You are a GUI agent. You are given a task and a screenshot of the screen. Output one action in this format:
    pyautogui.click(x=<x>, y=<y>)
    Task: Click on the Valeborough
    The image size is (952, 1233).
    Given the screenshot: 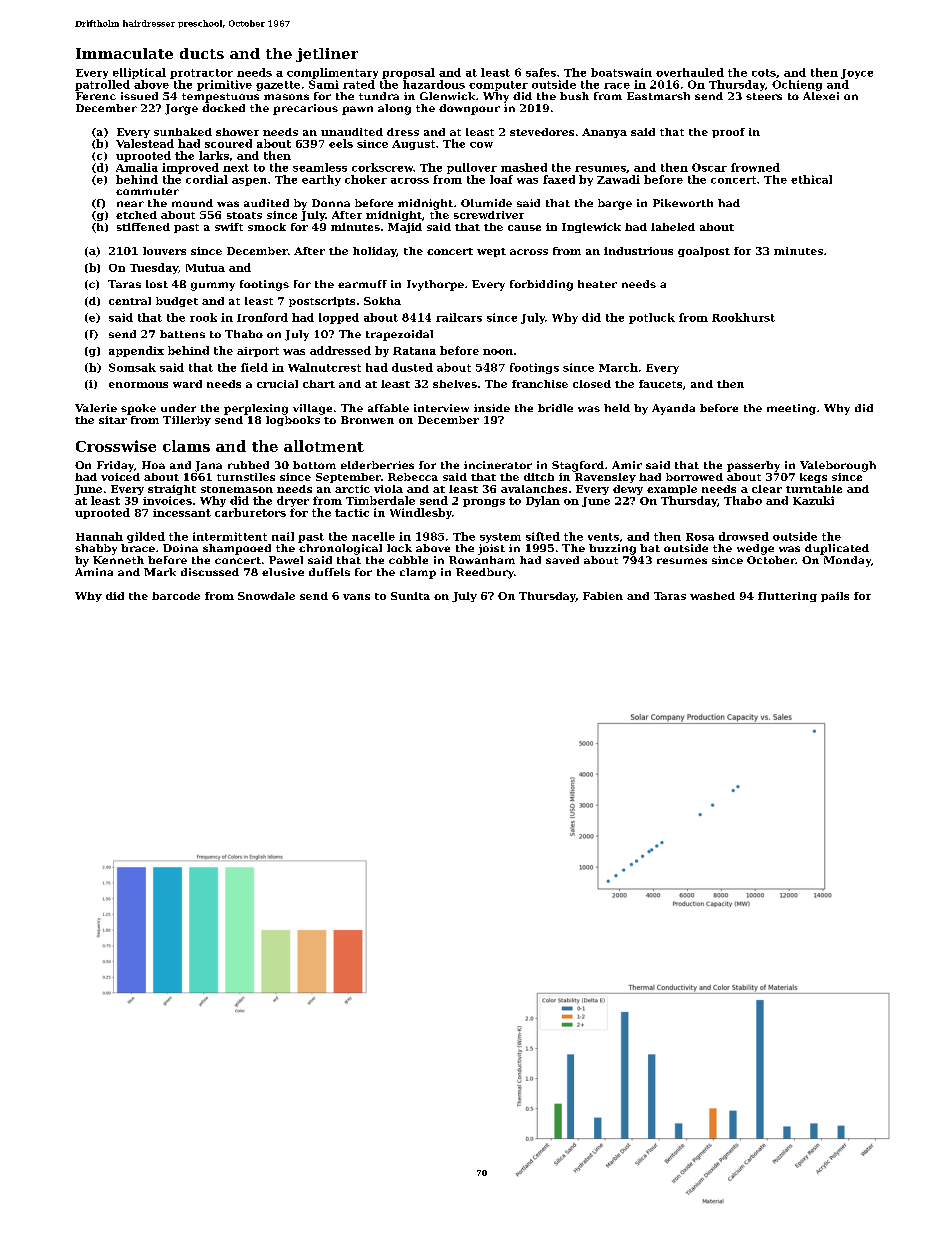 What is the action you would take?
    pyautogui.click(x=838, y=466)
